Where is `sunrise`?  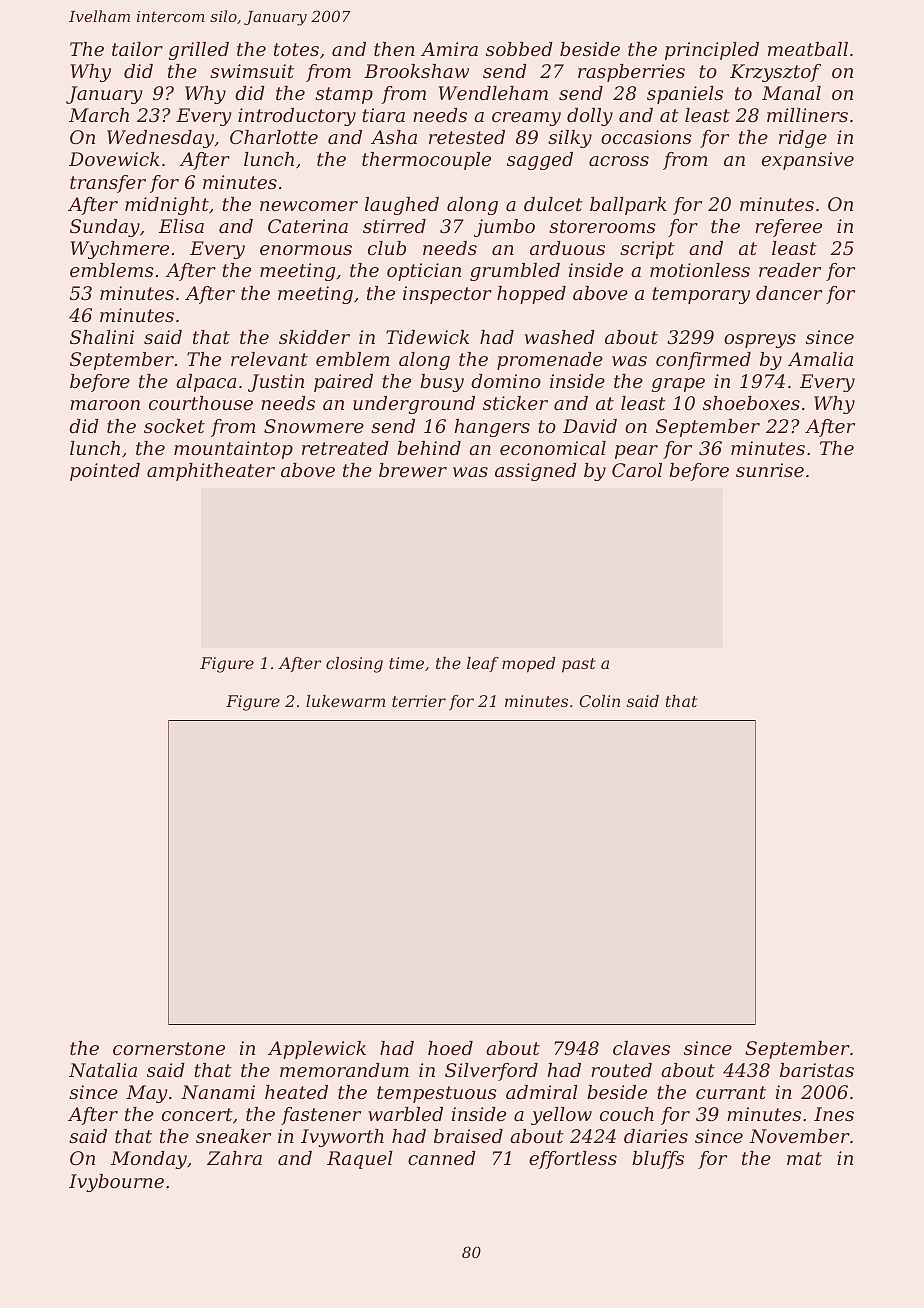 sunrise is located at coordinates (770, 470).
